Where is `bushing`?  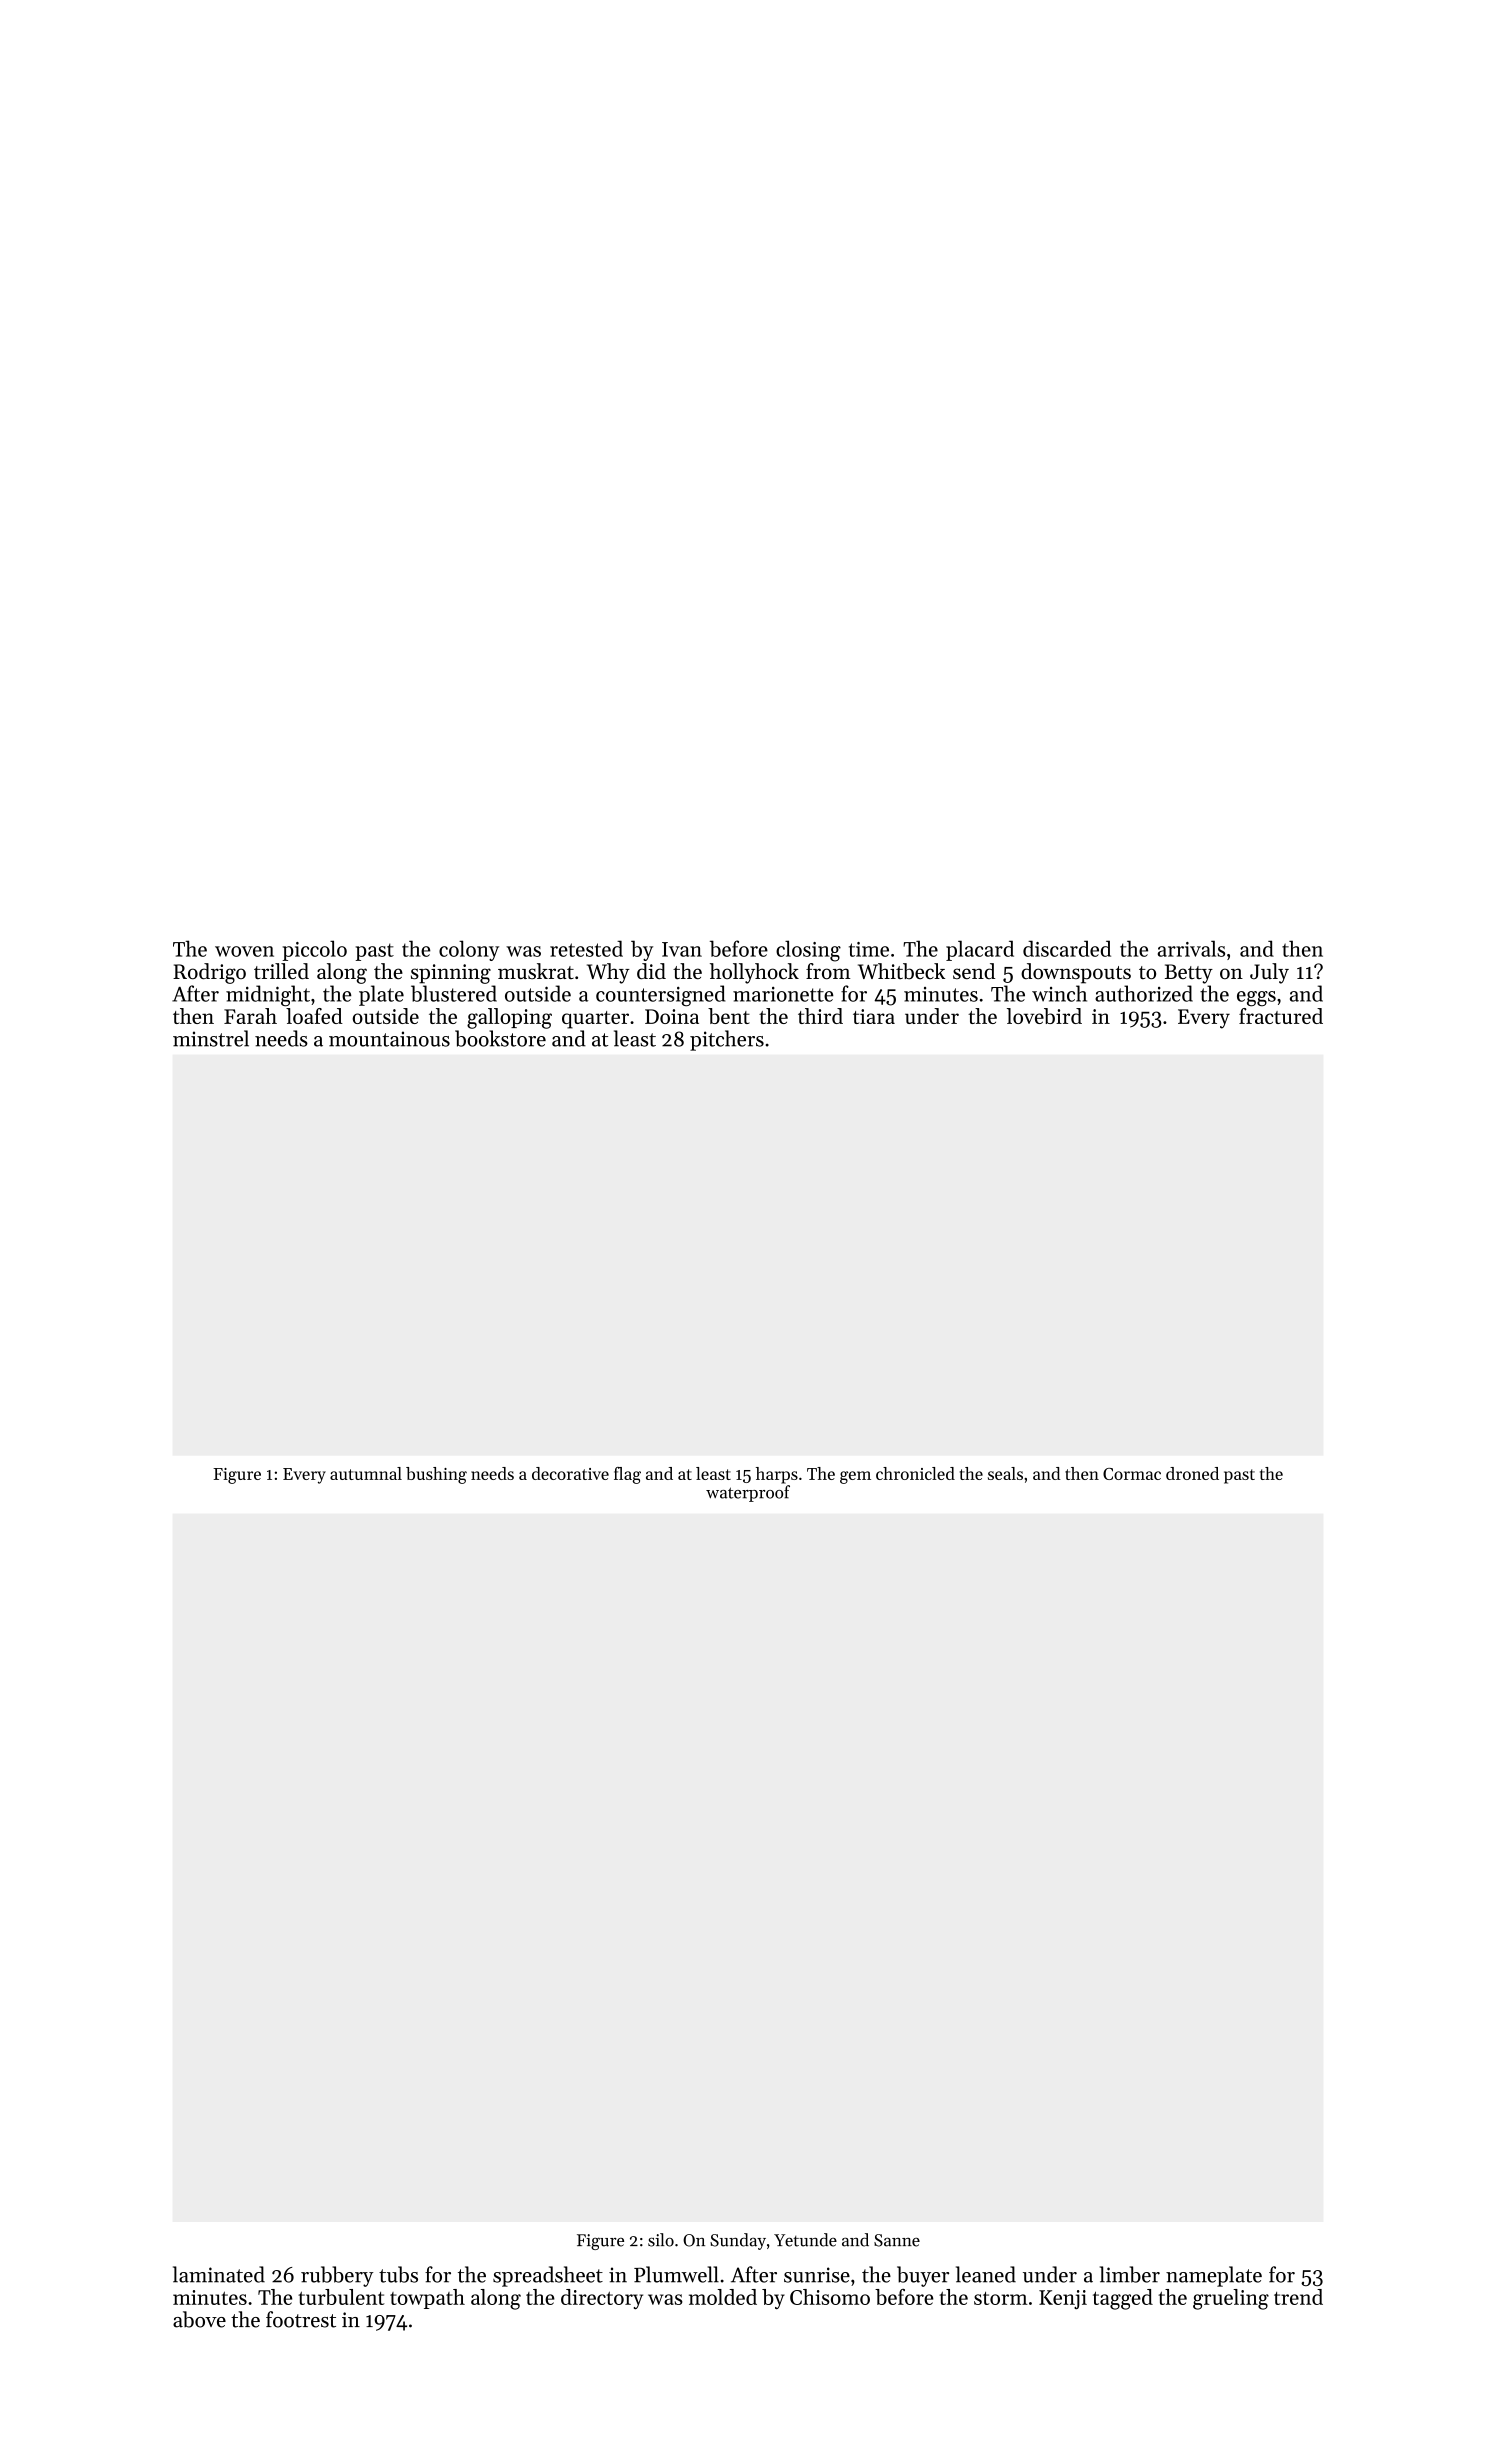
bushing is located at coordinates (436, 1475).
